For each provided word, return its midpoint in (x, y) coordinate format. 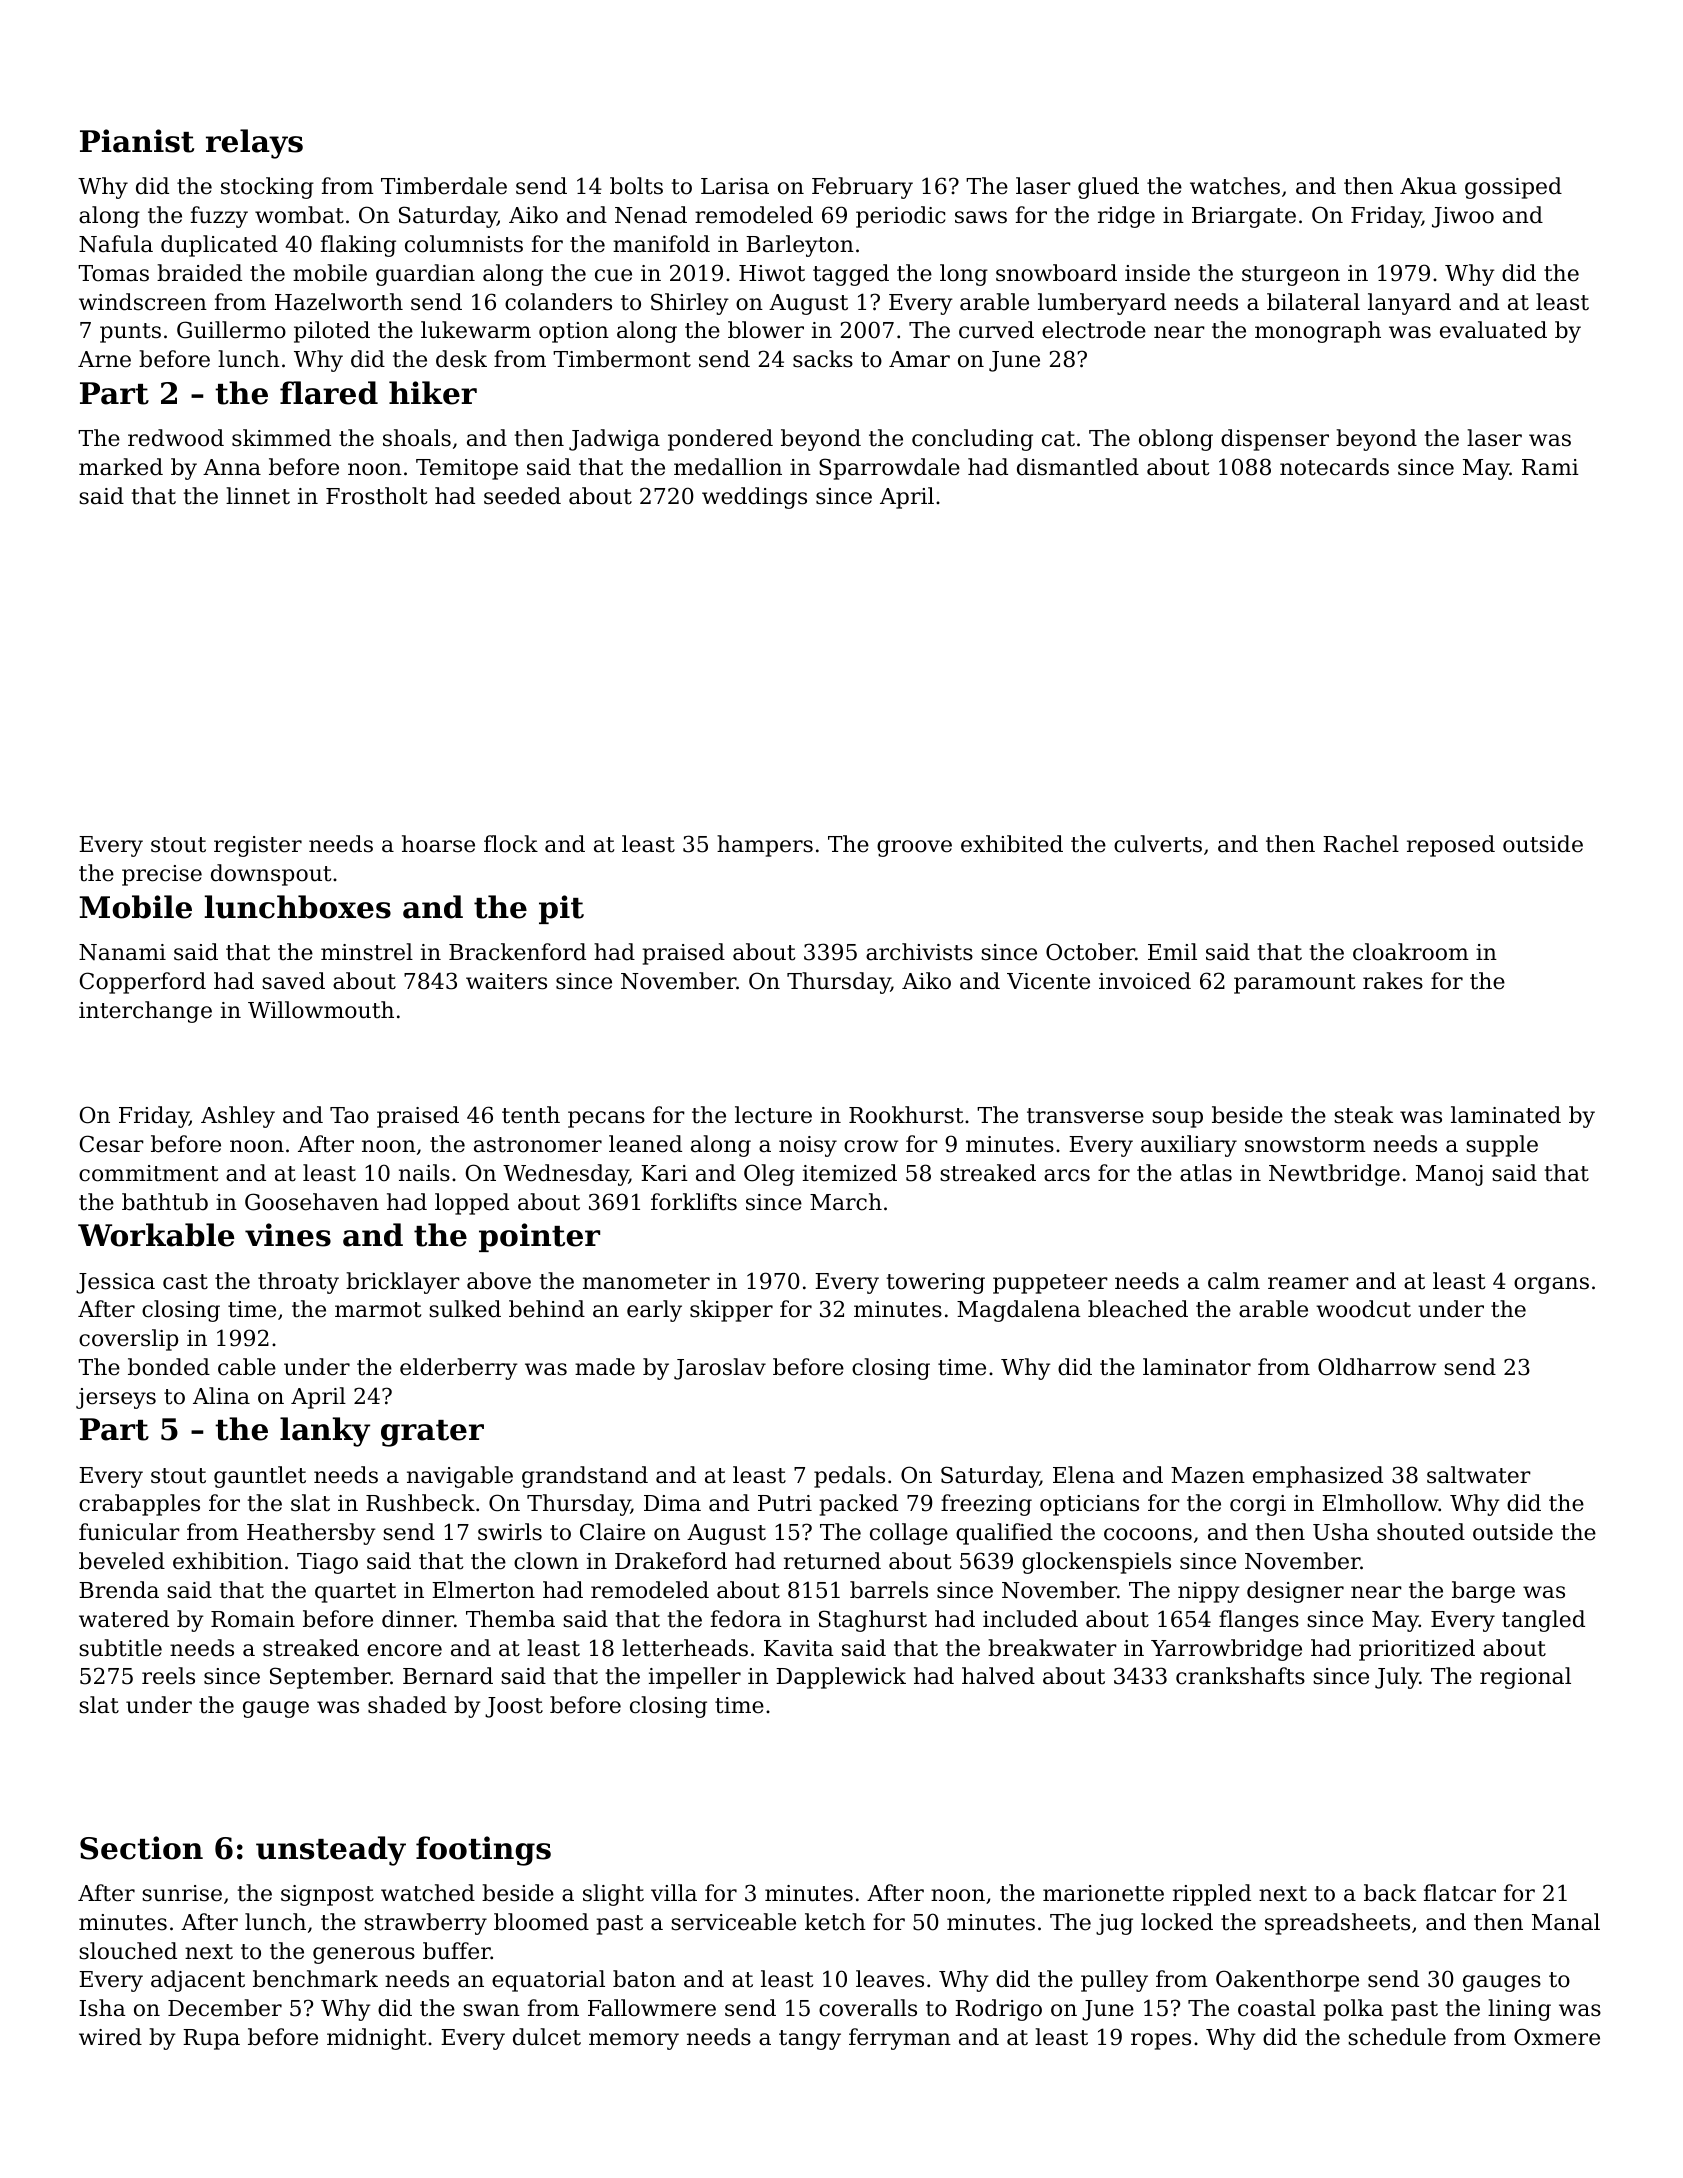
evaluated (1493, 330)
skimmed (281, 438)
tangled (1543, 1621)
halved (998, 1676)
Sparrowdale (889, 469)
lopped (472, 1204)
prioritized (1417, 1650)
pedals (849, 1477)
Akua (1428, 186)
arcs (1067, 1175)
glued (1108, 188)
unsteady (331, 1851)
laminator (1197, 1367)
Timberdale (444, 186)
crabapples (139, 1505)
